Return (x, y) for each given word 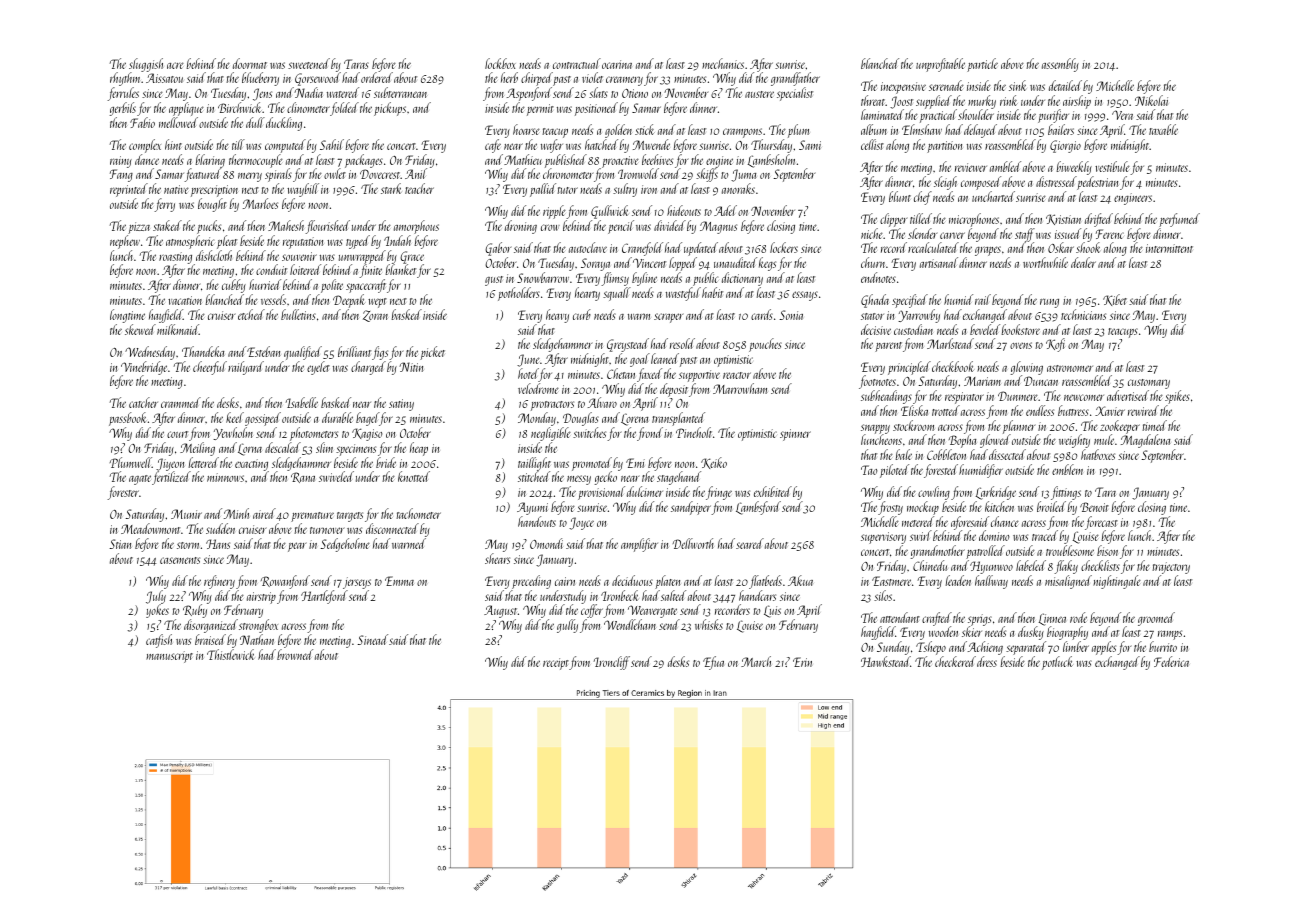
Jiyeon (170, 465)
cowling (934, 493)
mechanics (723, 63)
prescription (214, 191)
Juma (743, 175)
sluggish (146, 65)
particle (982, 65)
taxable (1163, 129)
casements (180, 560)
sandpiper (691, 508)
